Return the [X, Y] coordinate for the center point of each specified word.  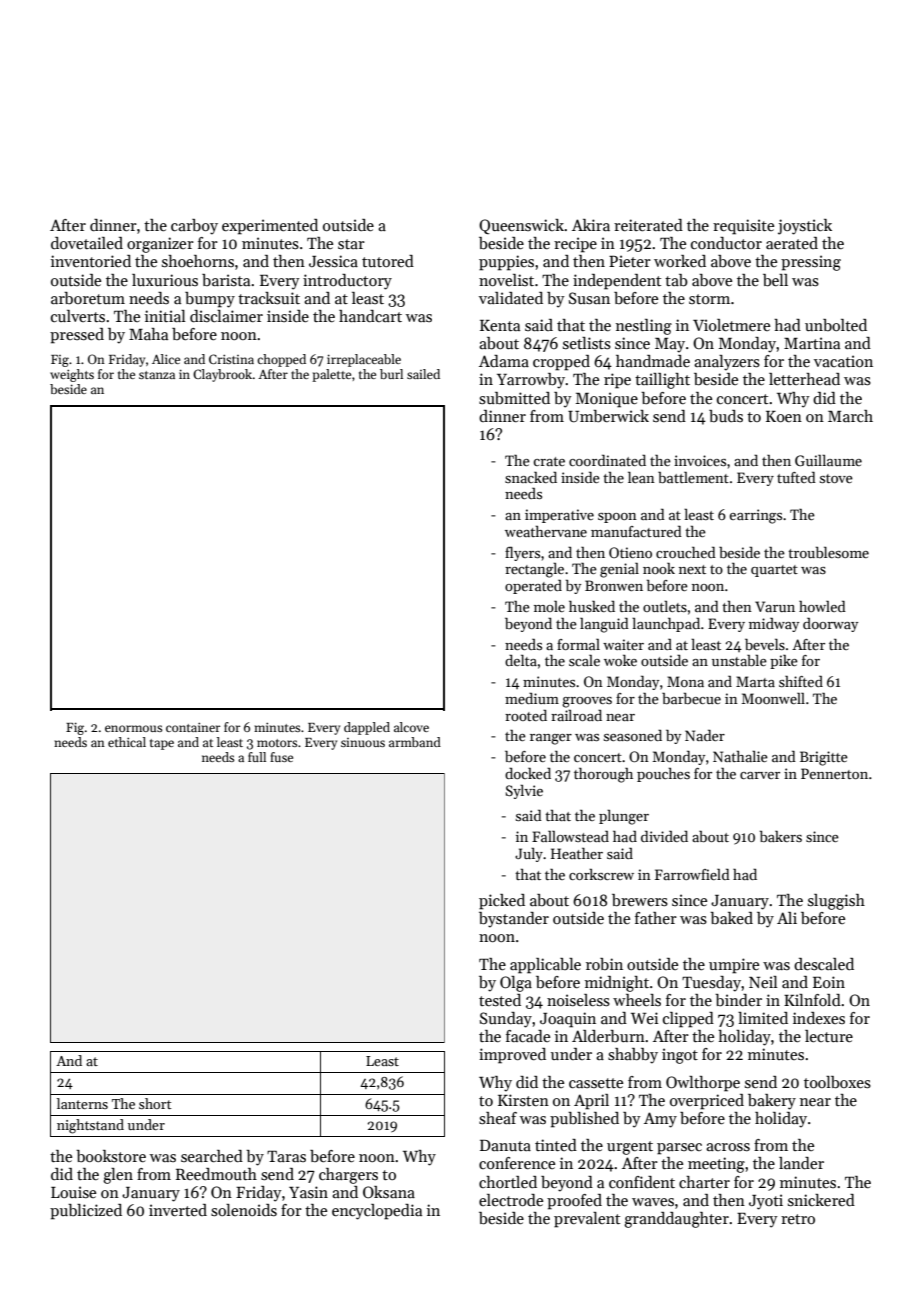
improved [512, 1056]
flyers [522, 554]
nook [659, 568]
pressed [77, 336]
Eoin [829, 982]
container [193, 727]
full [257, 757]
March [850, 416]
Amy [660, 1120]
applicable [545, 966]
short [155, 1103]
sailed [423, 374]
